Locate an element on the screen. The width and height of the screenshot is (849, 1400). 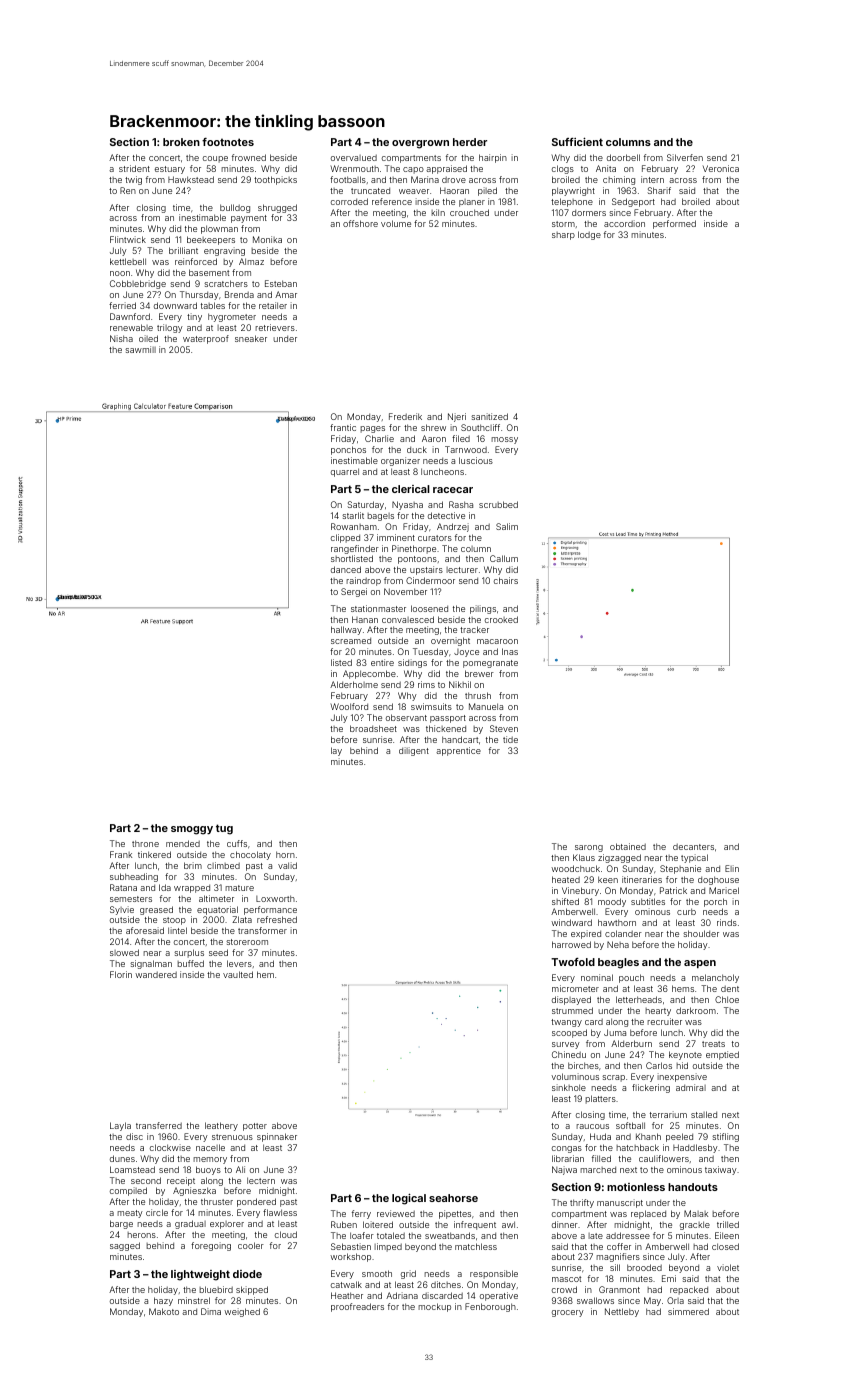
curb is located at coordinates (686, 911).
